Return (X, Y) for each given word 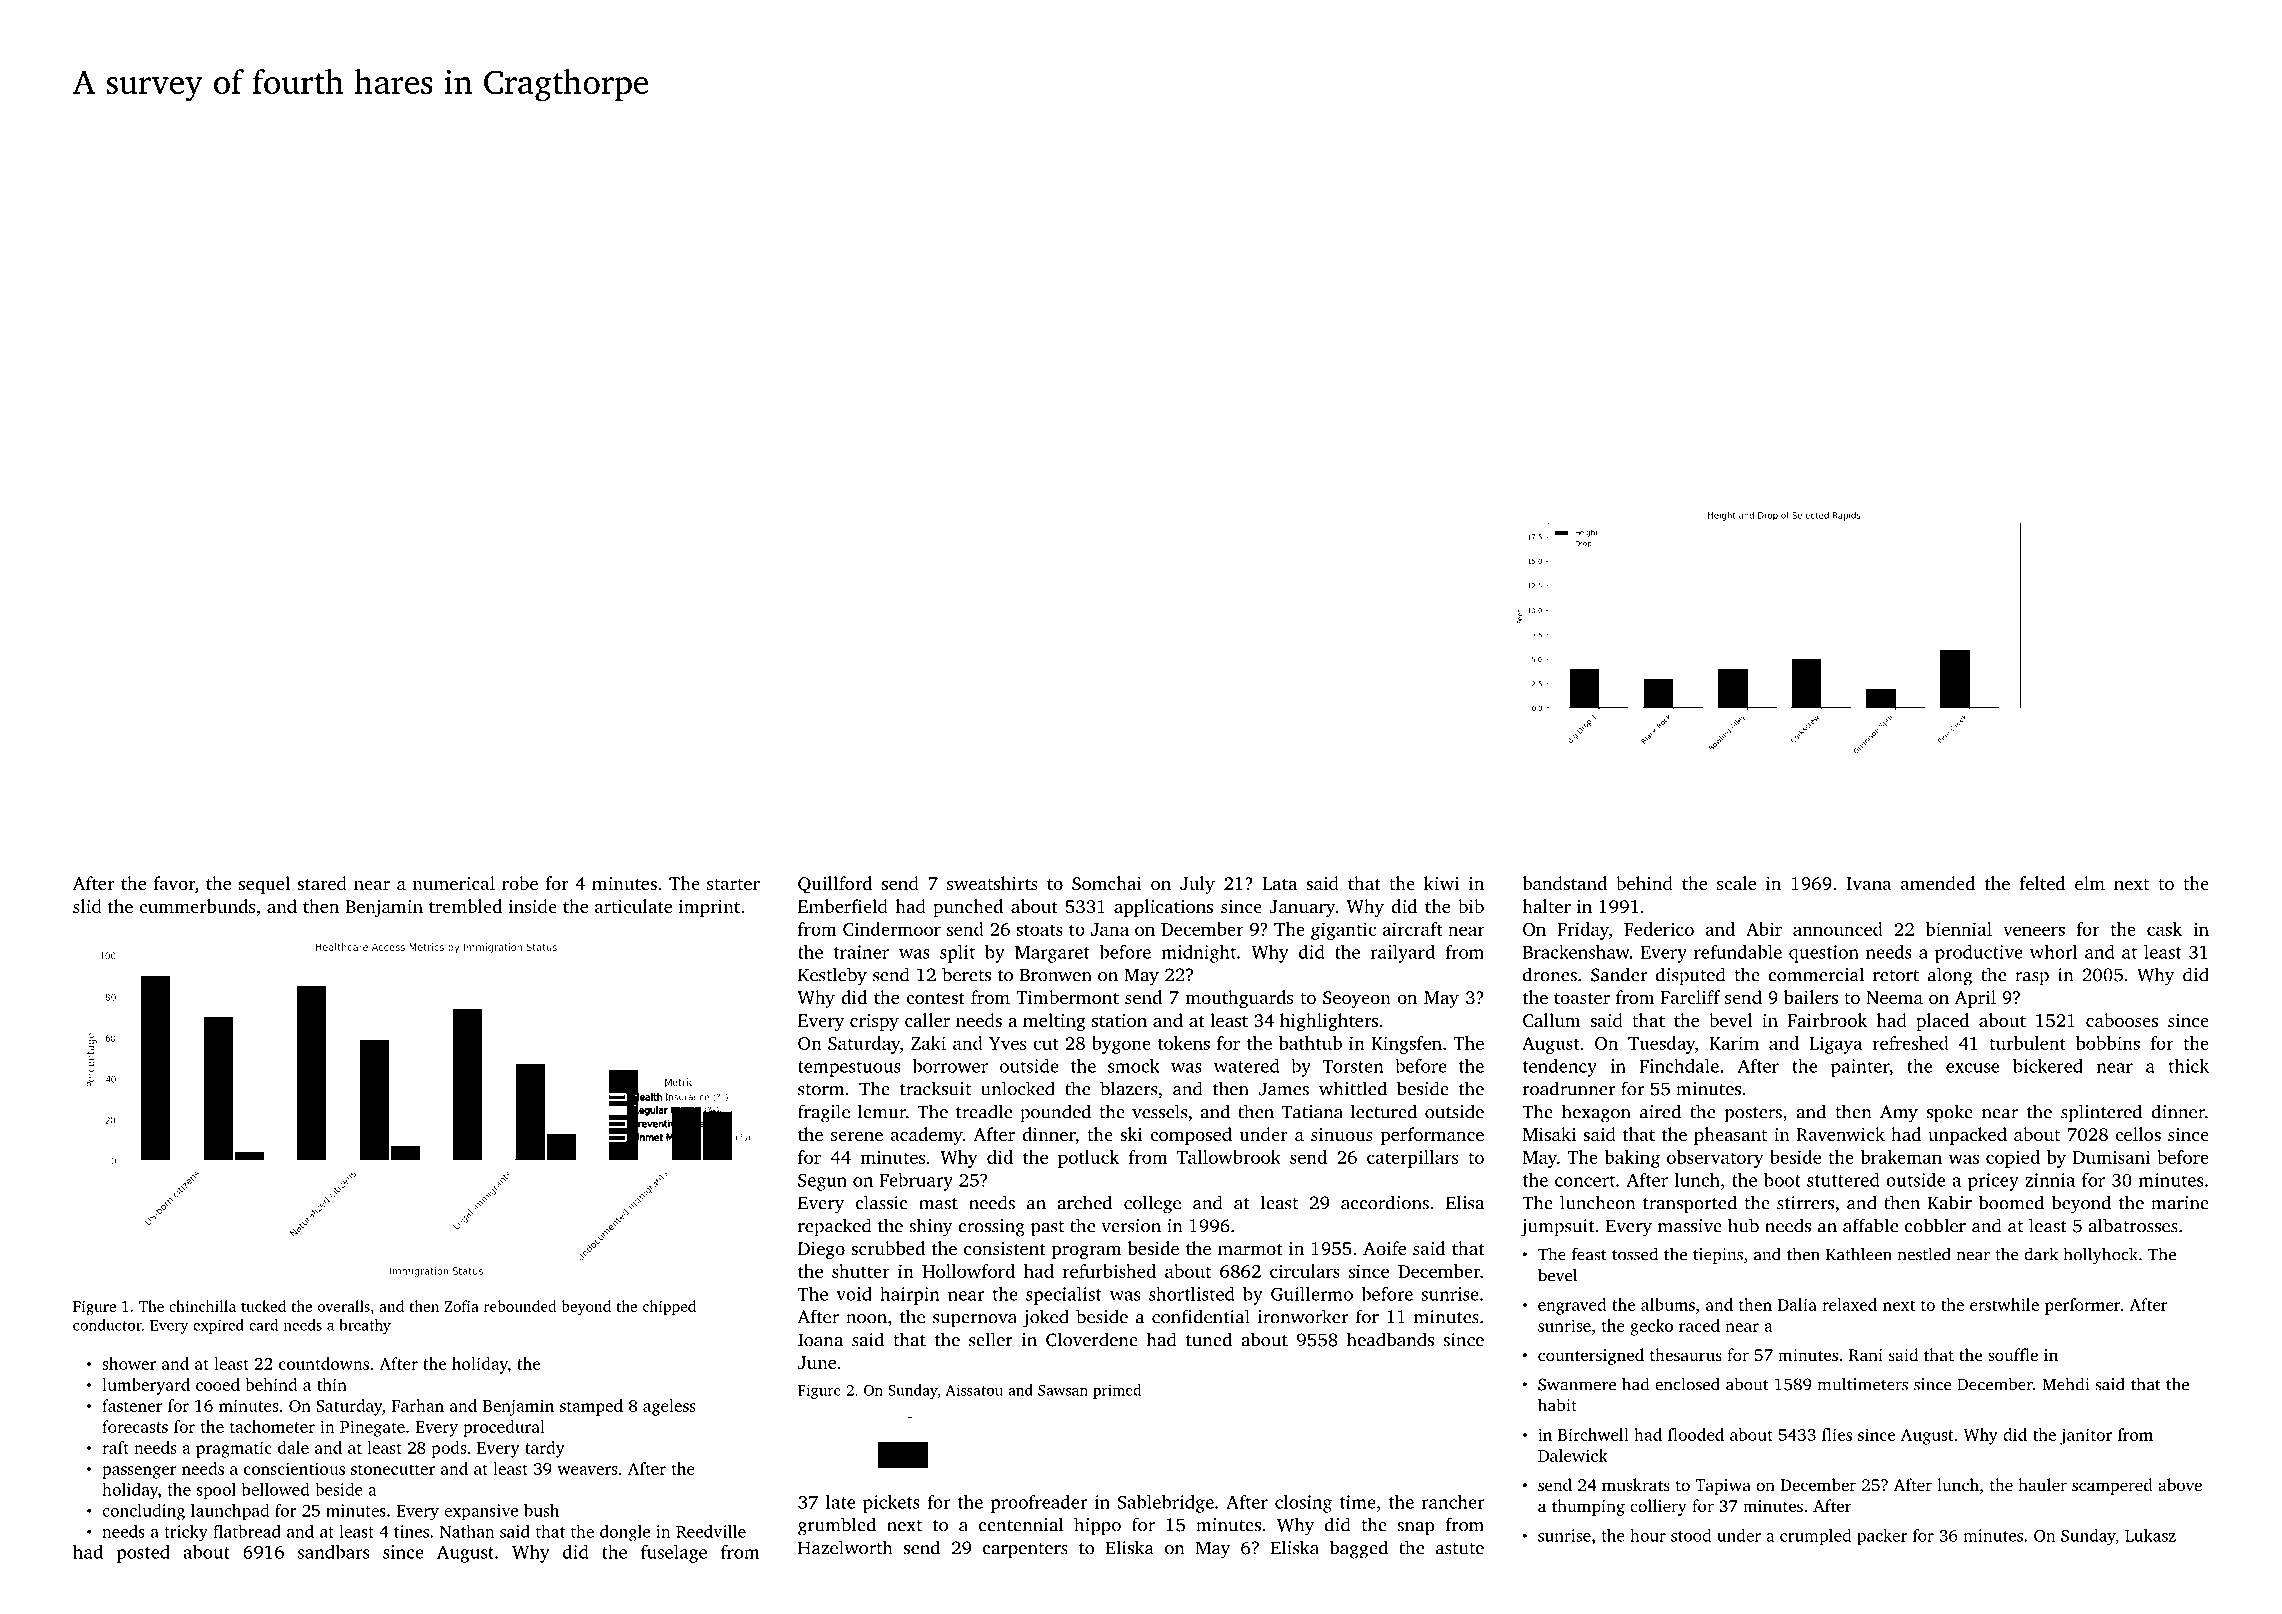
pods (449, 1449)
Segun (822, 1182)
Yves (1007, 1043)
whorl (2054, 952)
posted (143, 1554)
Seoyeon (1357, 999)
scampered (2112, 1486)
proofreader (1039, 1504)
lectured (1384, 1111)
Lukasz (2150, 1535)
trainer (861, 952)
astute (1460, 1549)
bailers (1811, 997)
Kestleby (832, 976)
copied (2013, 1159)
